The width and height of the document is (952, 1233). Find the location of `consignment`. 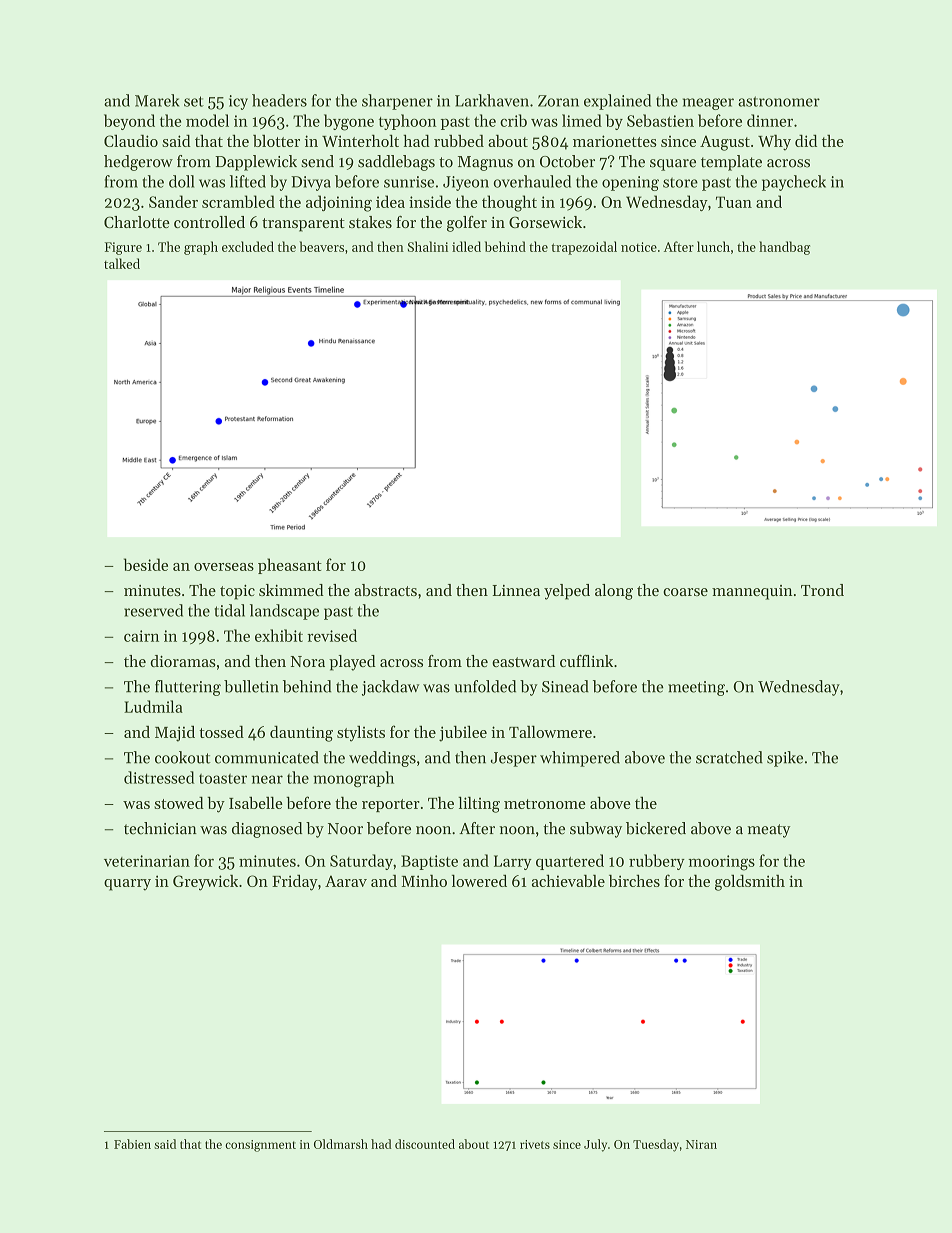

consignment is located at coordinates (260, 1146).
